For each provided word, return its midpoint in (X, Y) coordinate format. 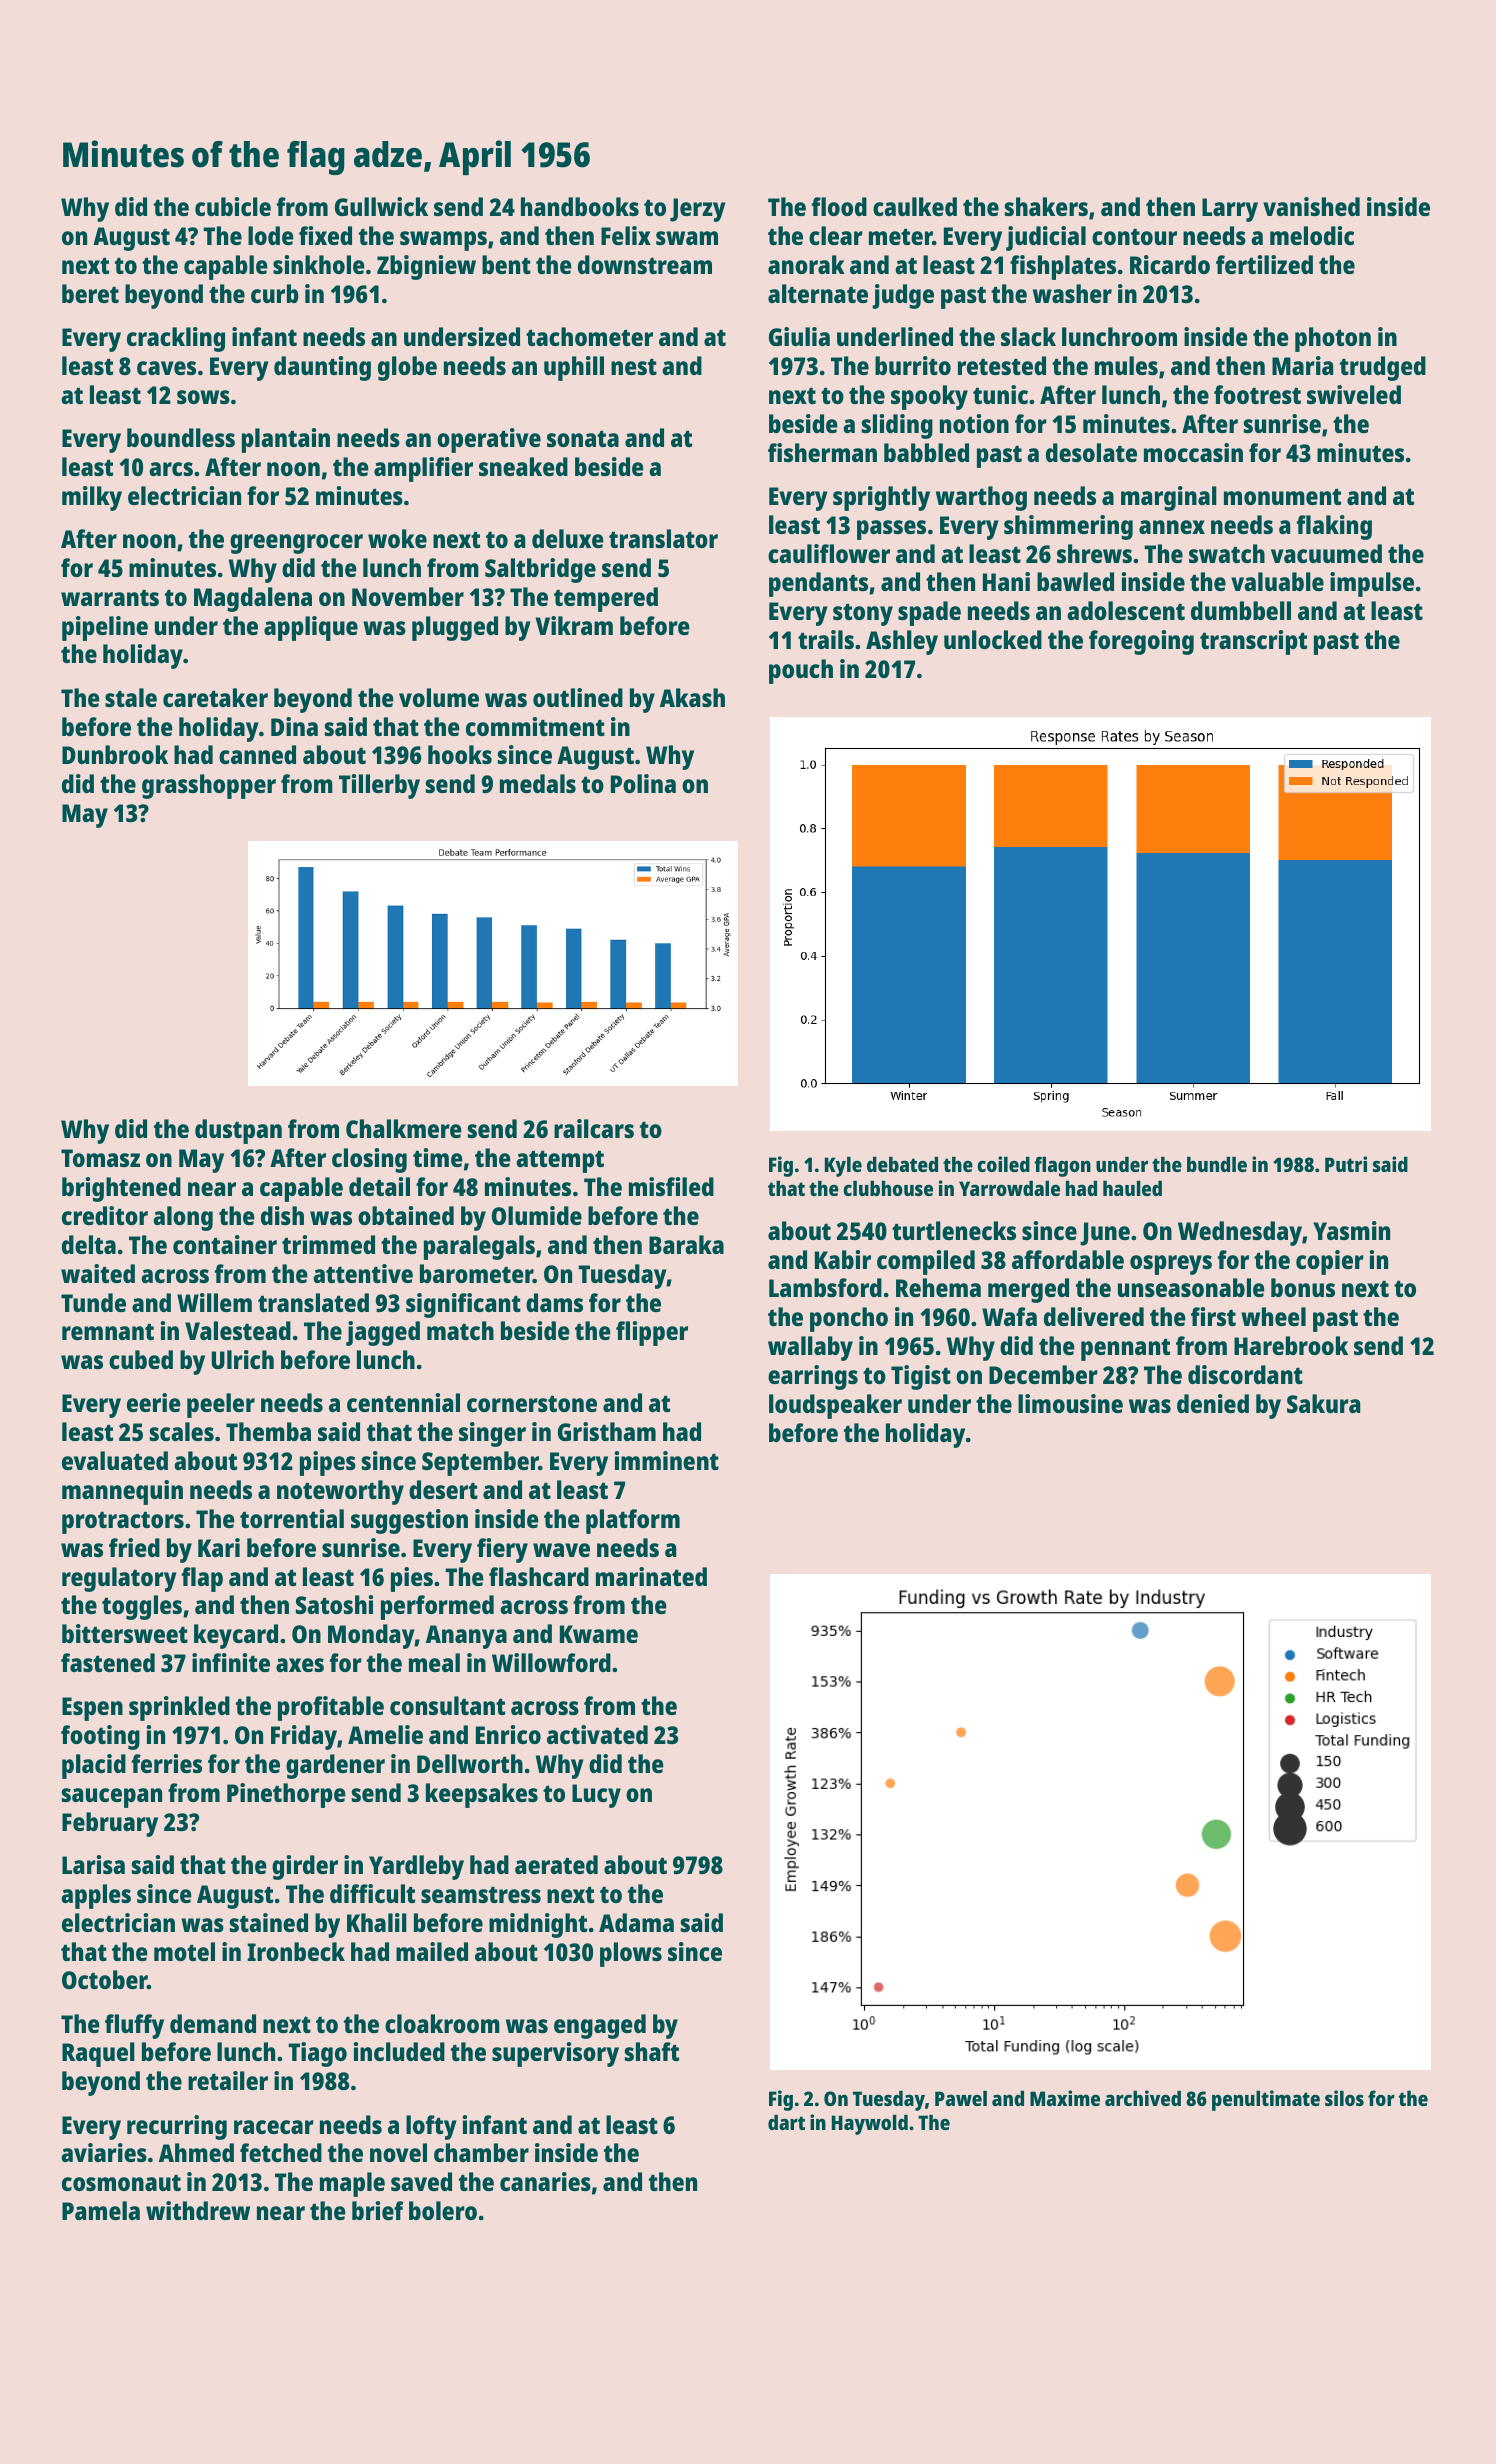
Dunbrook (115, 754)
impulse (1372, 584)
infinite (231, 1662)
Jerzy (698, 210)
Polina (643, 783)
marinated (651, 1576)
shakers (1046, 206)
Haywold (870, 2125)
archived (1143, 2098)
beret (90, 293)
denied (1213, 1403)
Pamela (101, 2210)
